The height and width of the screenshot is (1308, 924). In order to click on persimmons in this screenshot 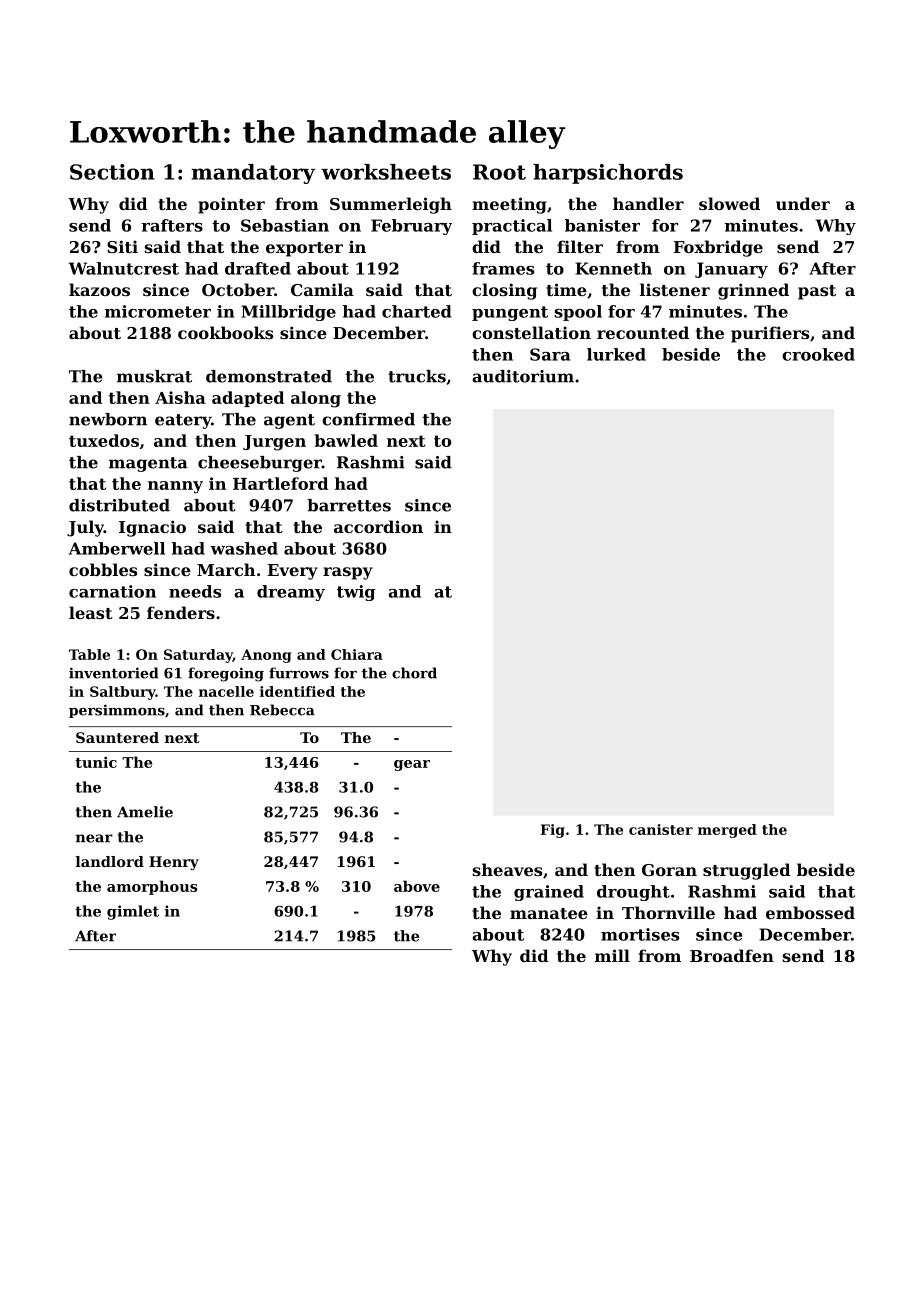, I will do `click(117, 711)`.
